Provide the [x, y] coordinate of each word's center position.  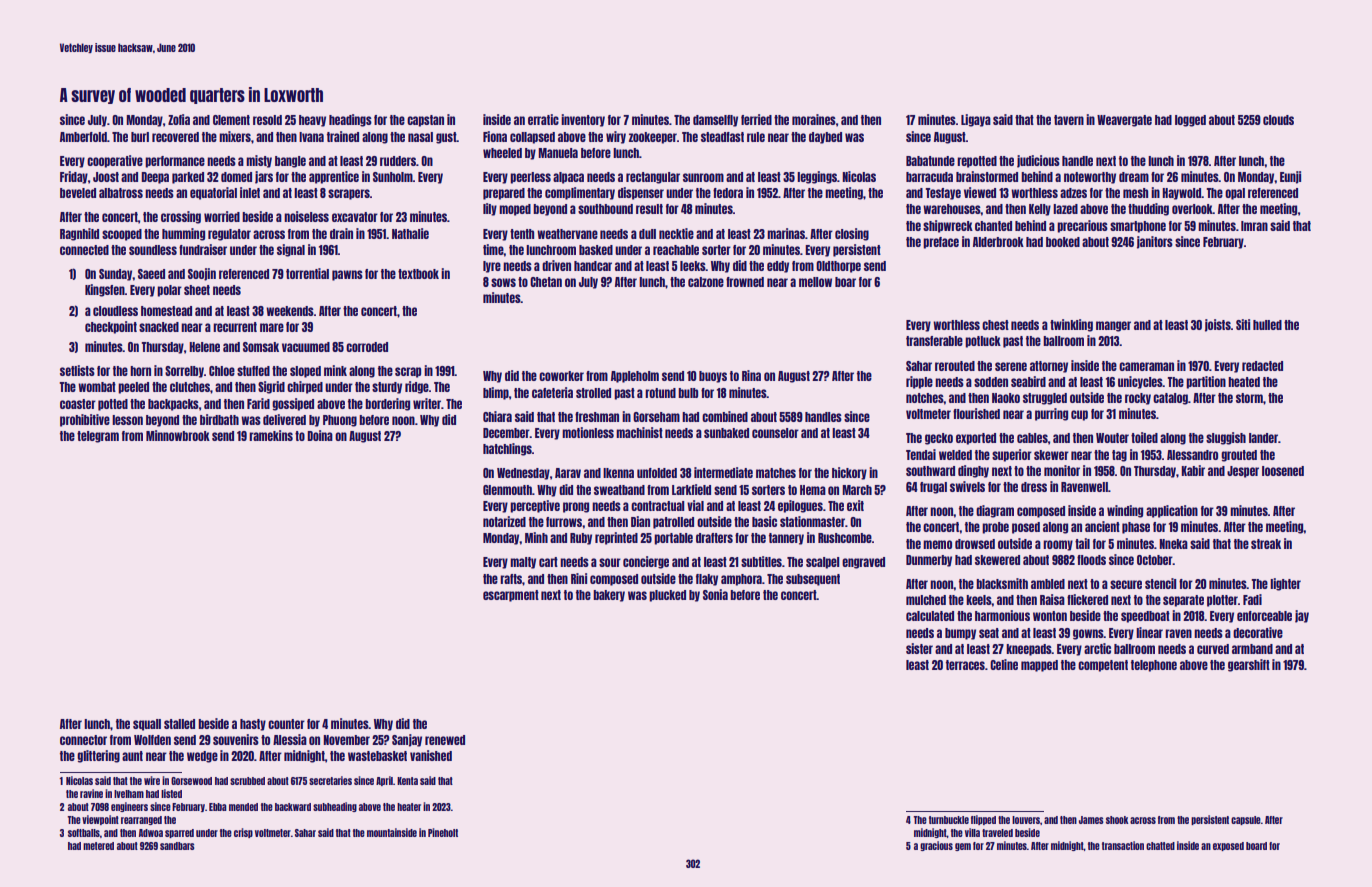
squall [147, 725]
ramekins [271, 435]
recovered [175, 137]
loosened [1283, 471]
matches [776, 473]
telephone [1154, 666]
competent [1103, 666]
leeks [693, 266]
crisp [243, 833]
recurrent [235, 327]
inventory [583, 120]
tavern [1069, 120]
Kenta [407, 781]
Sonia [715, 594]
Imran [1254, 226]
